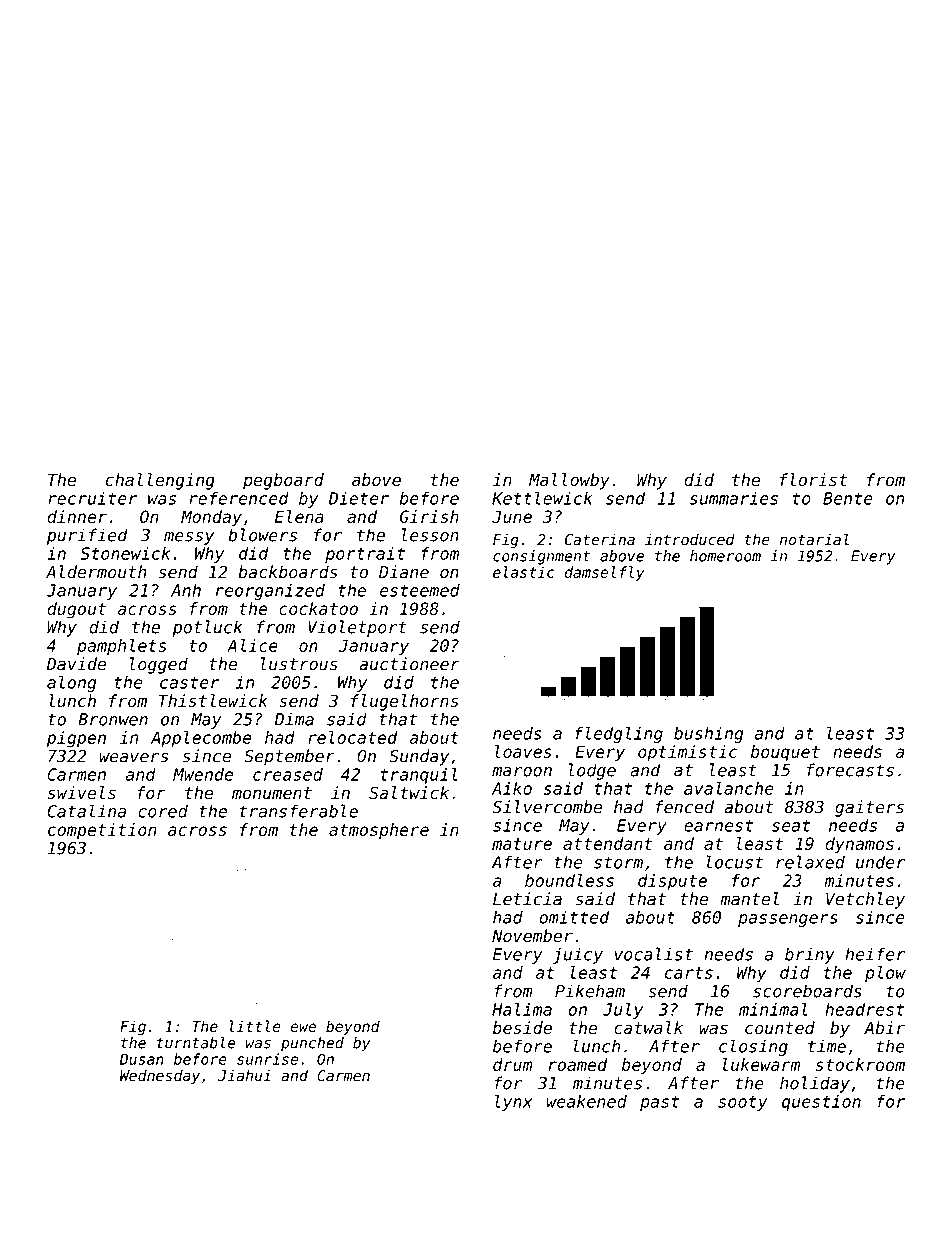 Image resolution: width=952 pixels, height=1233 pixels. I want to click on Jiahui, so click(244, 1075).
